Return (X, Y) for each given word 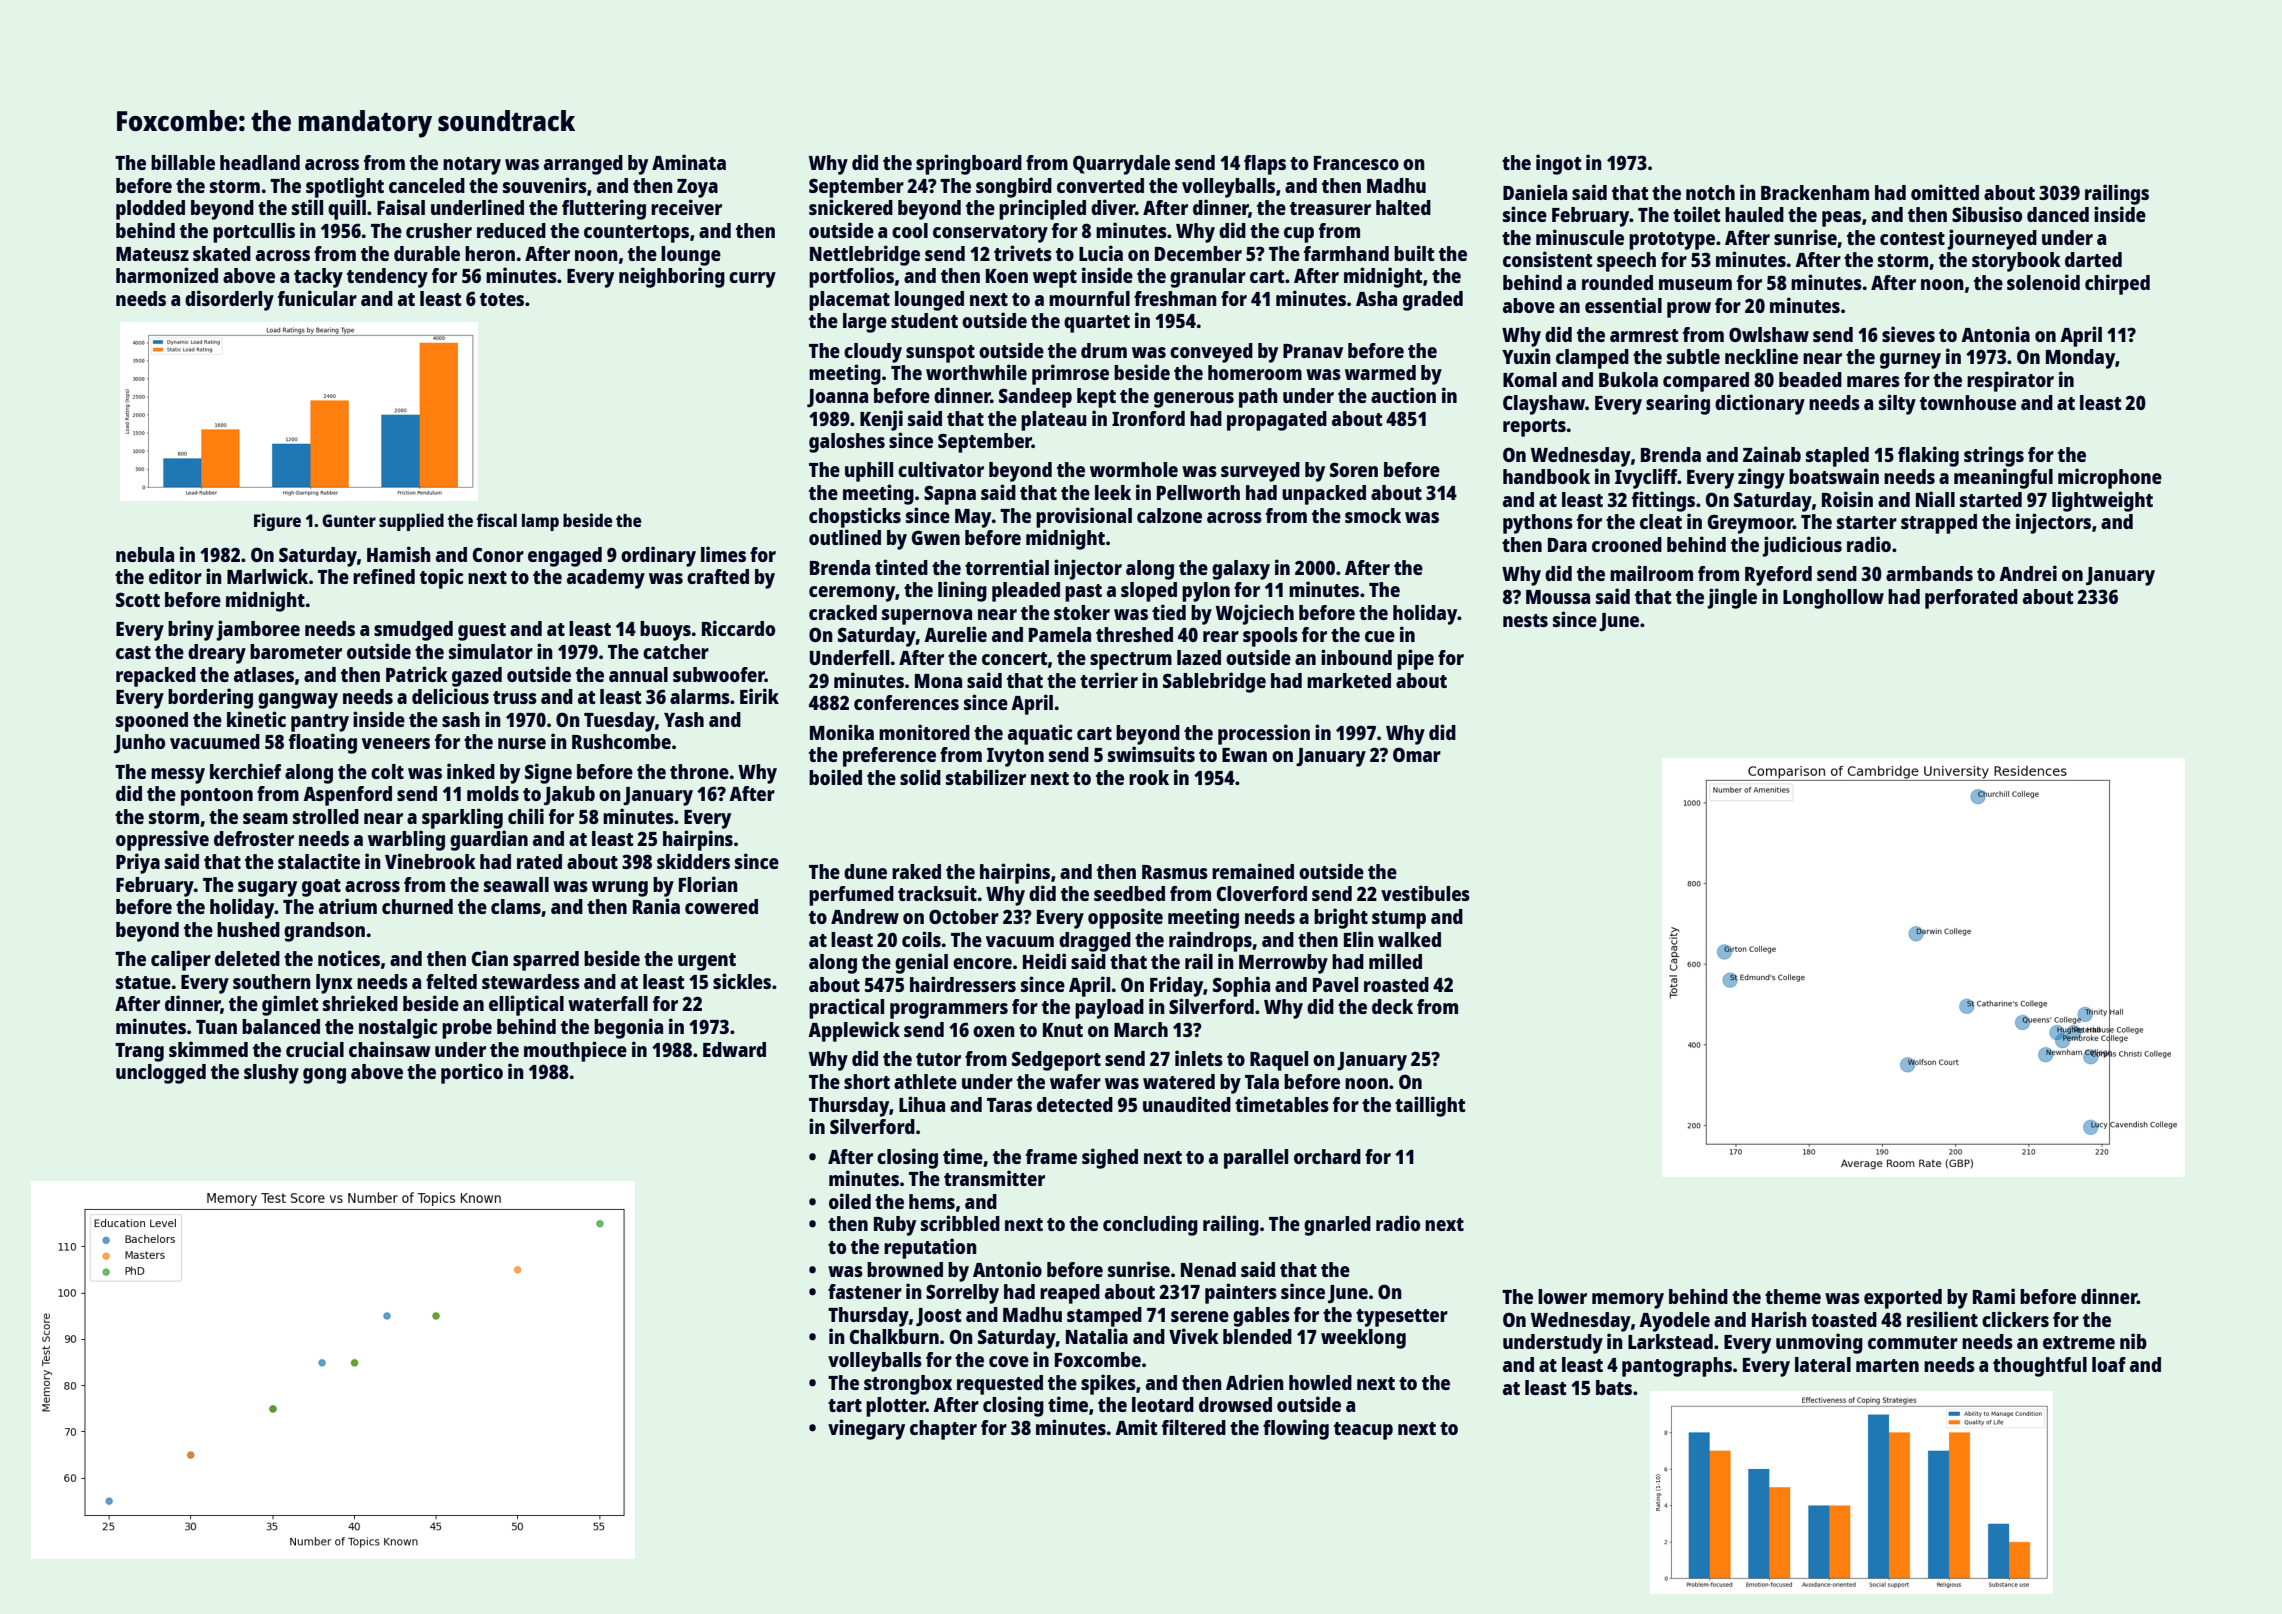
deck (1392, 1006)
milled (1395, 961)
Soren (1354, 469)
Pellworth (1198, 492)
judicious (1802, 546)
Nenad (1208, 1269)
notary (472, 166)
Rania (656, 906)
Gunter (349, 520)
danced (2058, 214)
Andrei (2028, 573)
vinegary (866, 1429)
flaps (1265, 165)
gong (324, 1076)
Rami (1994, 1296)
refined (384, 576)
